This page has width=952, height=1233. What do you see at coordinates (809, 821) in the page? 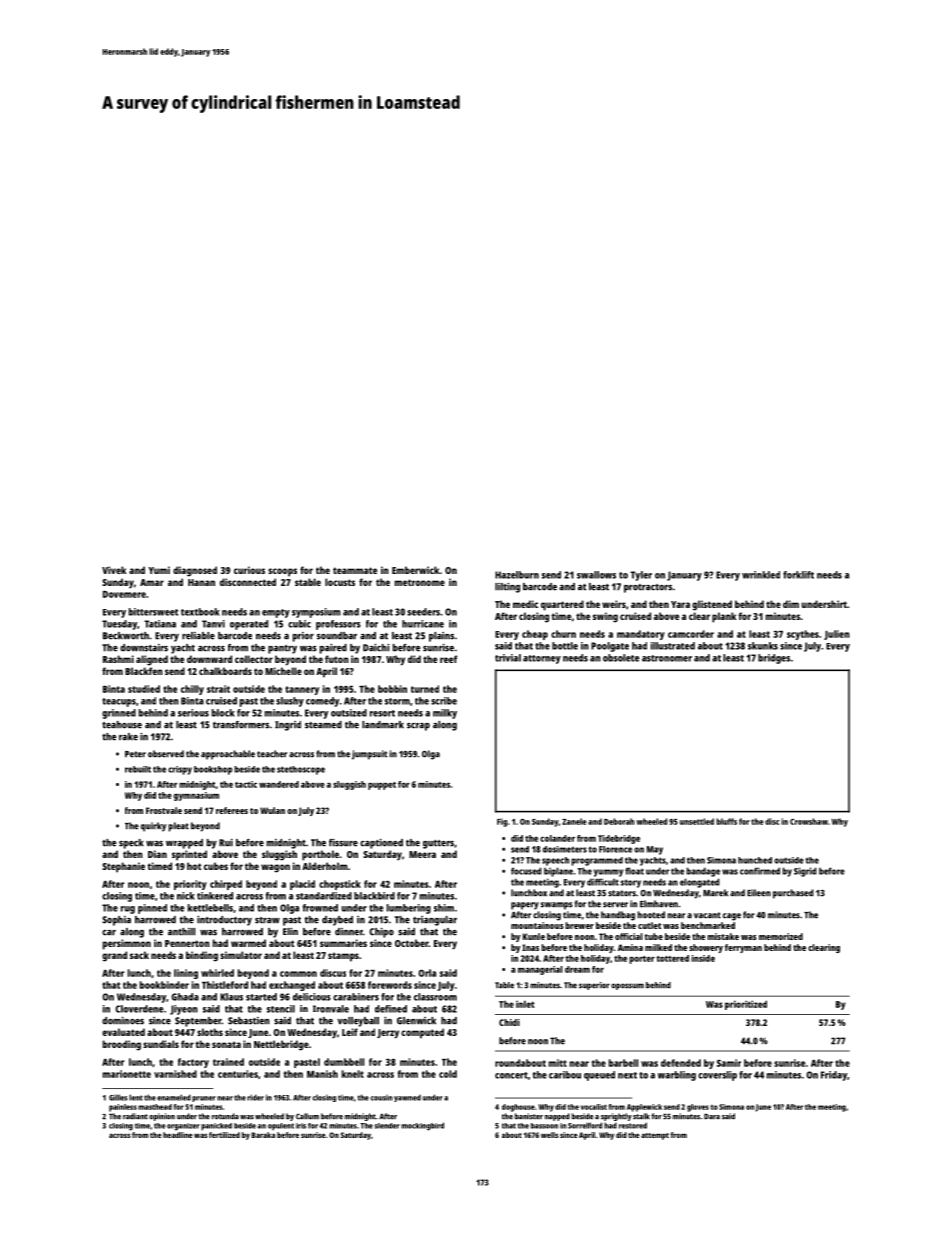
I see `Crowshaw` at bounding box center [809, 821].
